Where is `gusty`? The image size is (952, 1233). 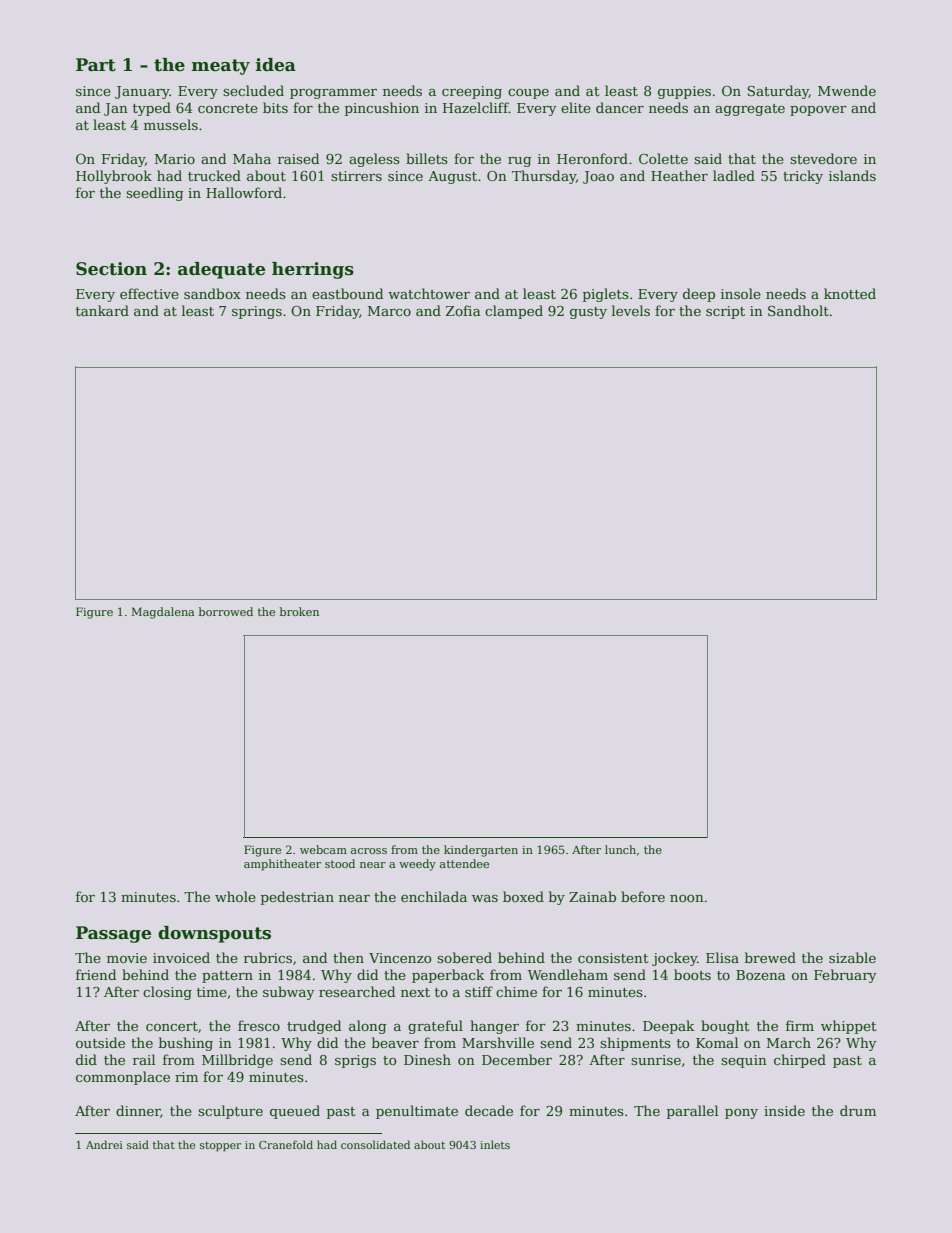 gusty is located at coordinates (588, 313).
